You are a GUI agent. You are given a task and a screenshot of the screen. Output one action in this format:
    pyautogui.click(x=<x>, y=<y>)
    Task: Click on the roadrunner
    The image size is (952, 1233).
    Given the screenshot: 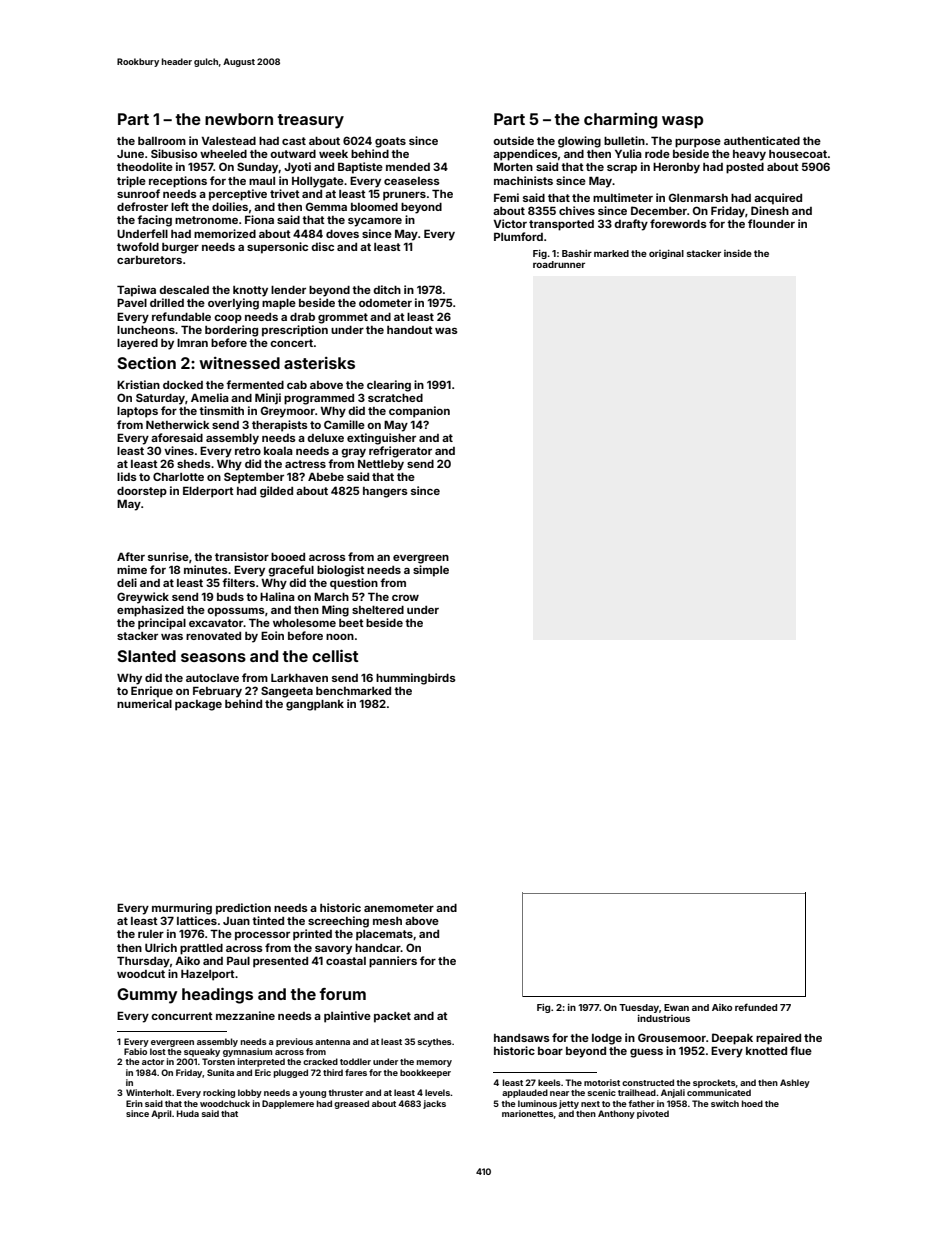 What is the action you would take?
    pyautogui.click(x=559, y=264)
